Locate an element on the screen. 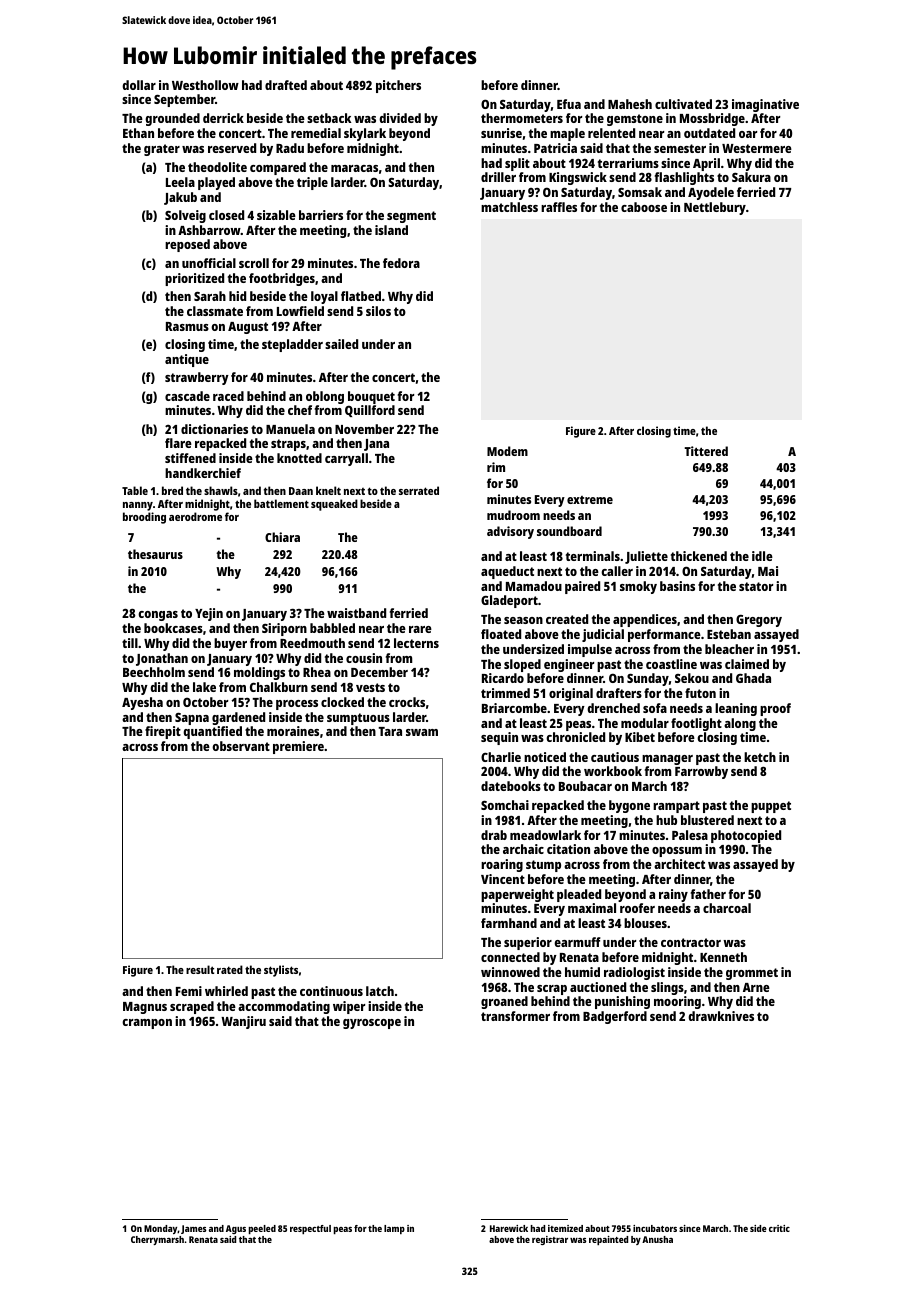 This screenshot has height=1308, width=924. grater is located at coordinates (162, 150).
